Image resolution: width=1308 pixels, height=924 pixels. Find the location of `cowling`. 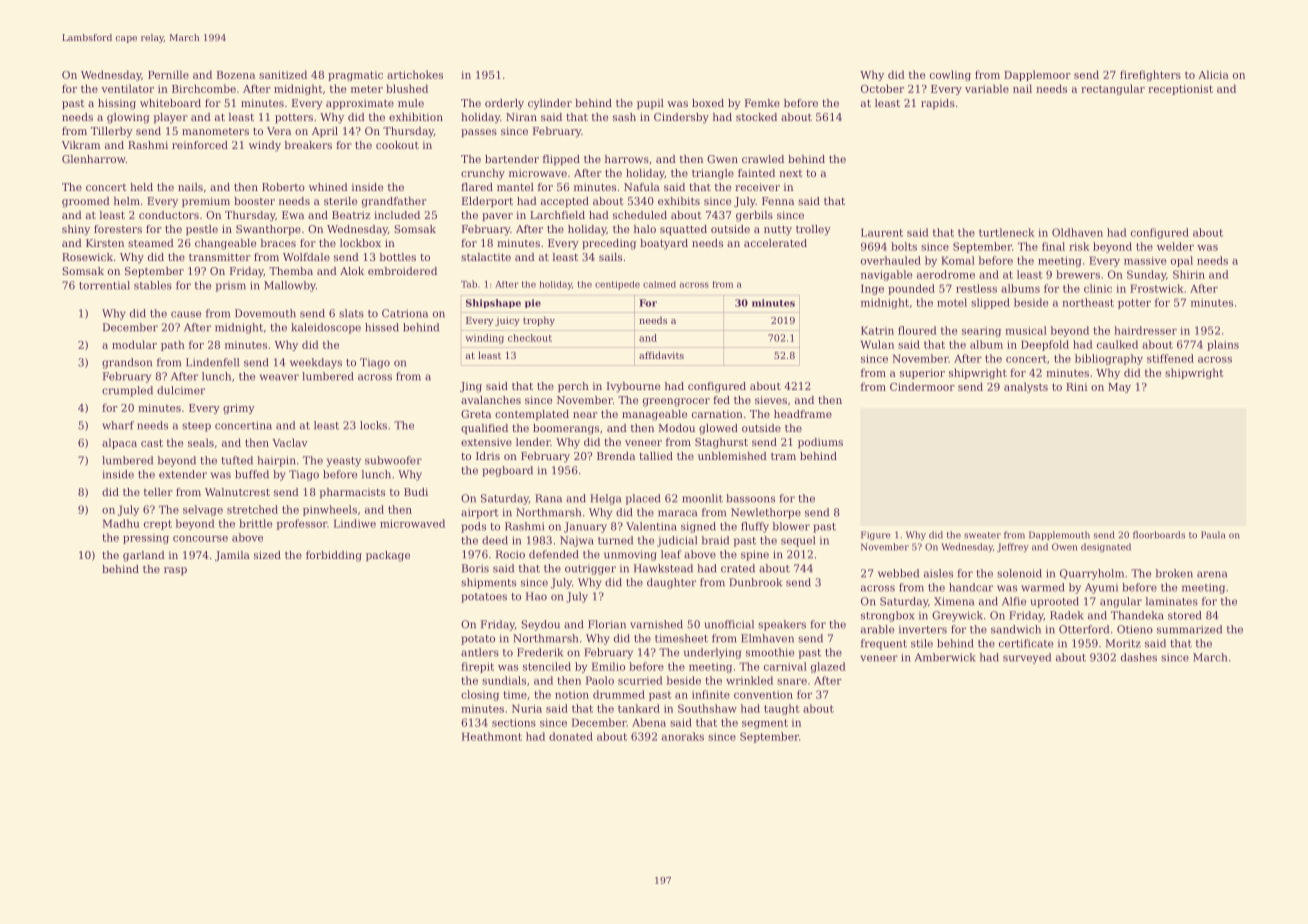

cowling is located at coordinates (950, 75).
